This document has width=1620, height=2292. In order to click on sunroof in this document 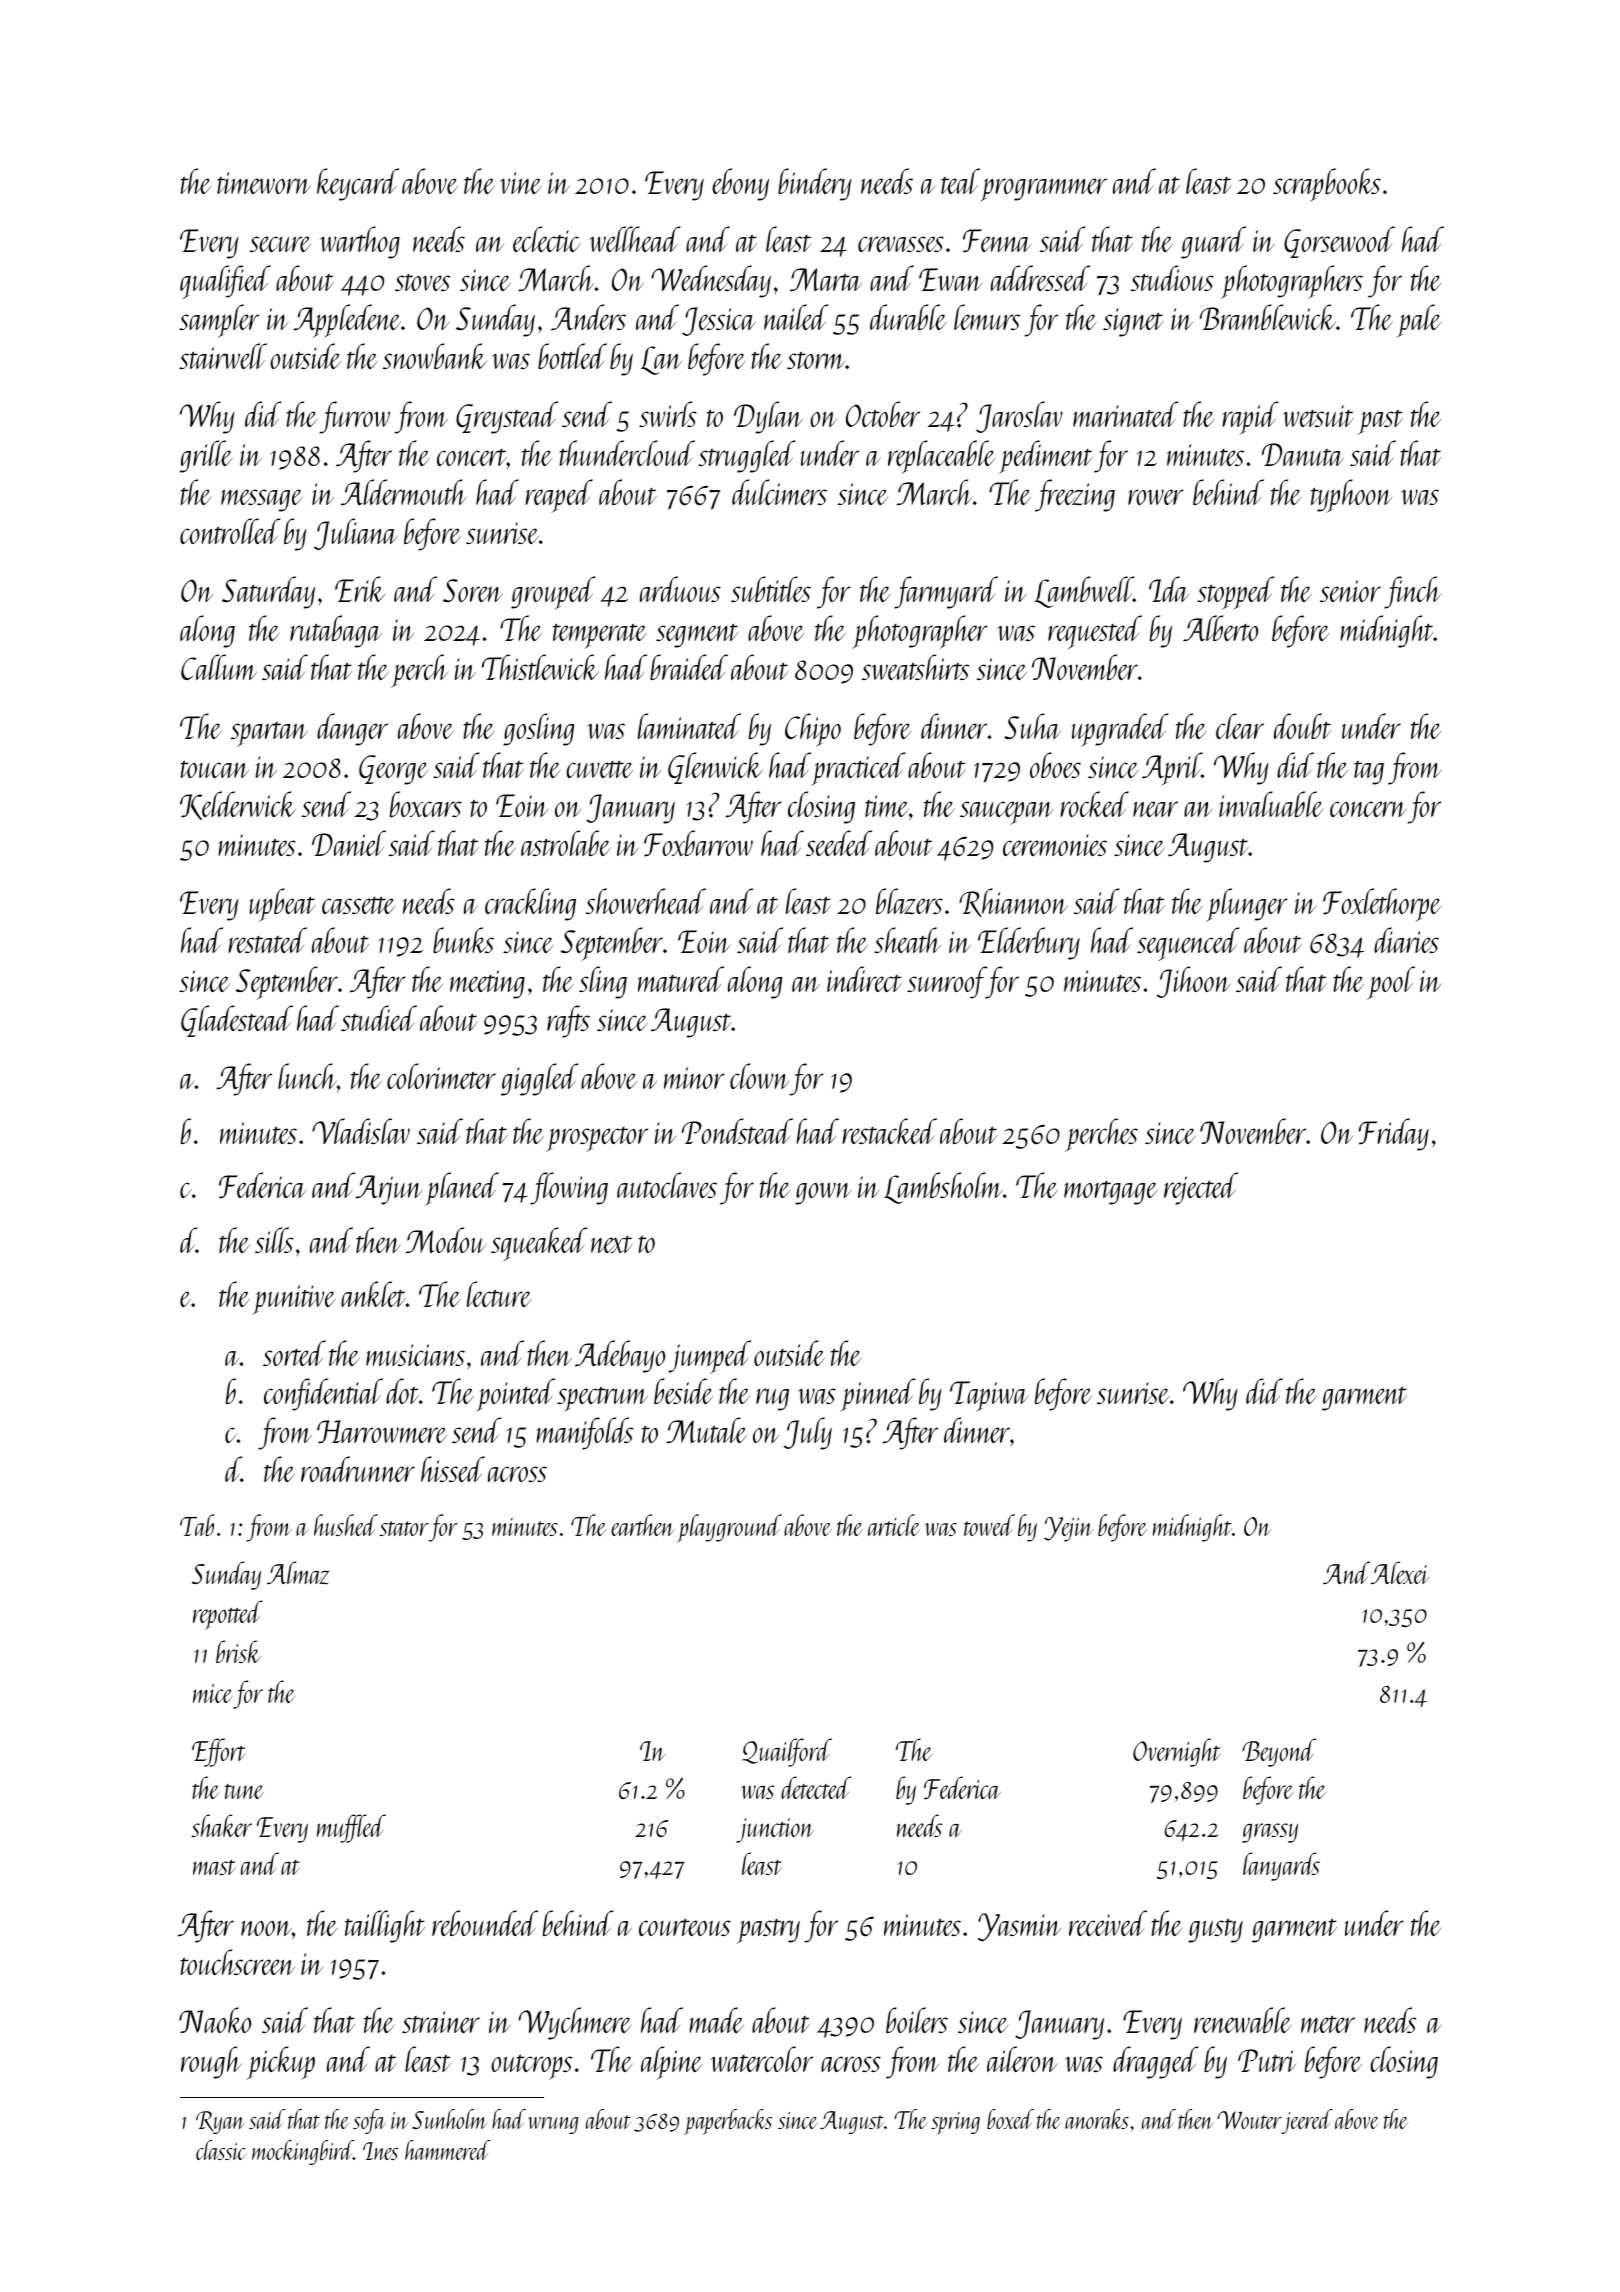, I will do `click(946, 982)`.
